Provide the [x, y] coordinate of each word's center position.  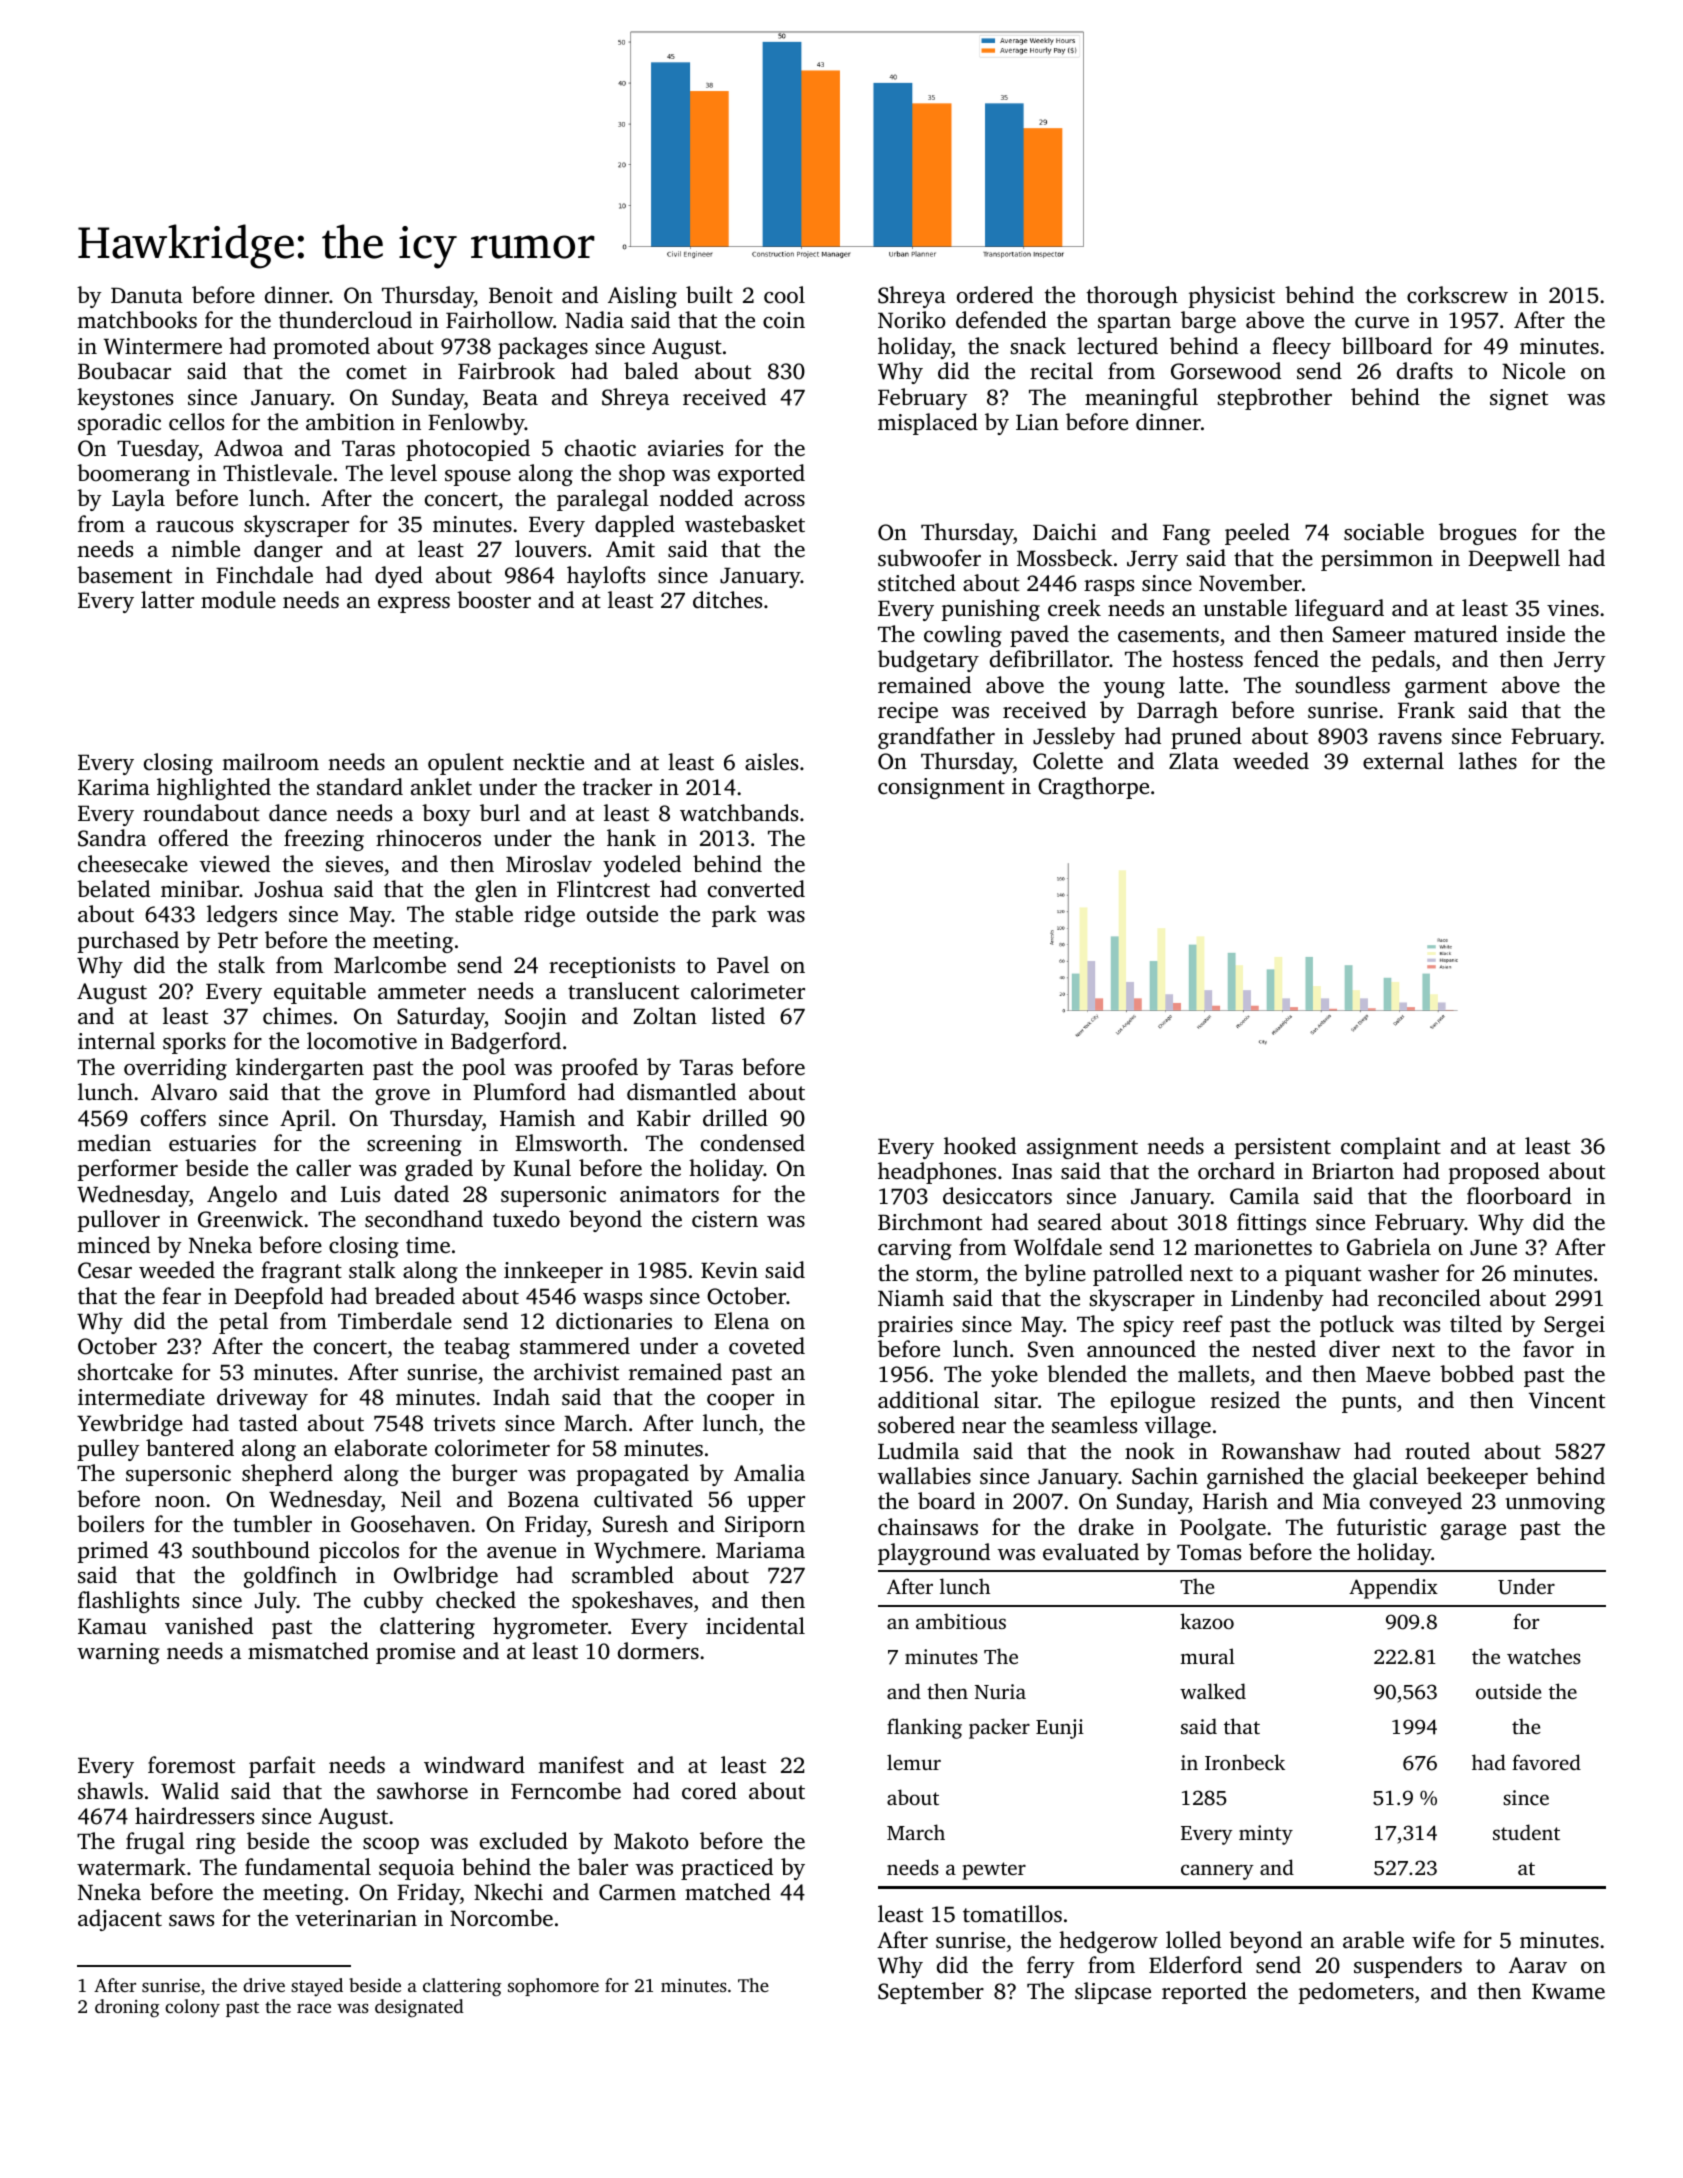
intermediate [141, 1396]
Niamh [911, 1297]
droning [127, 2008]
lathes [1488, 760]
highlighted [214, 789]
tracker [617, 787]
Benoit [521, 295]
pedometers [1356, 1993]
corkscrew [1457, 295]
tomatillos [1012, 1913]
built [709, 294]
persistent [1283, 1148]
